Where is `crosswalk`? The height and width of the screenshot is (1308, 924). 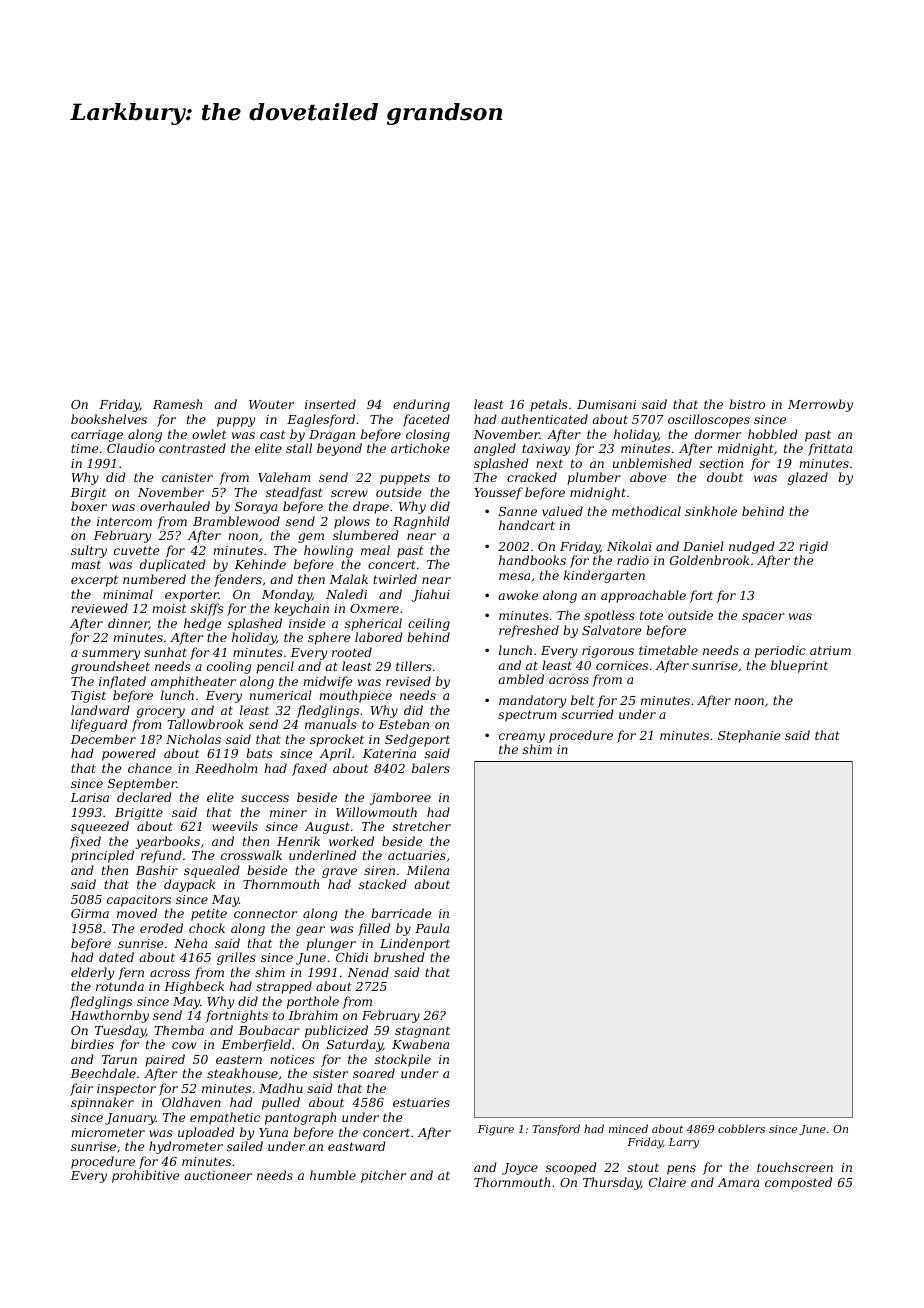 crosswalk is located at coordinates (251, 855).
